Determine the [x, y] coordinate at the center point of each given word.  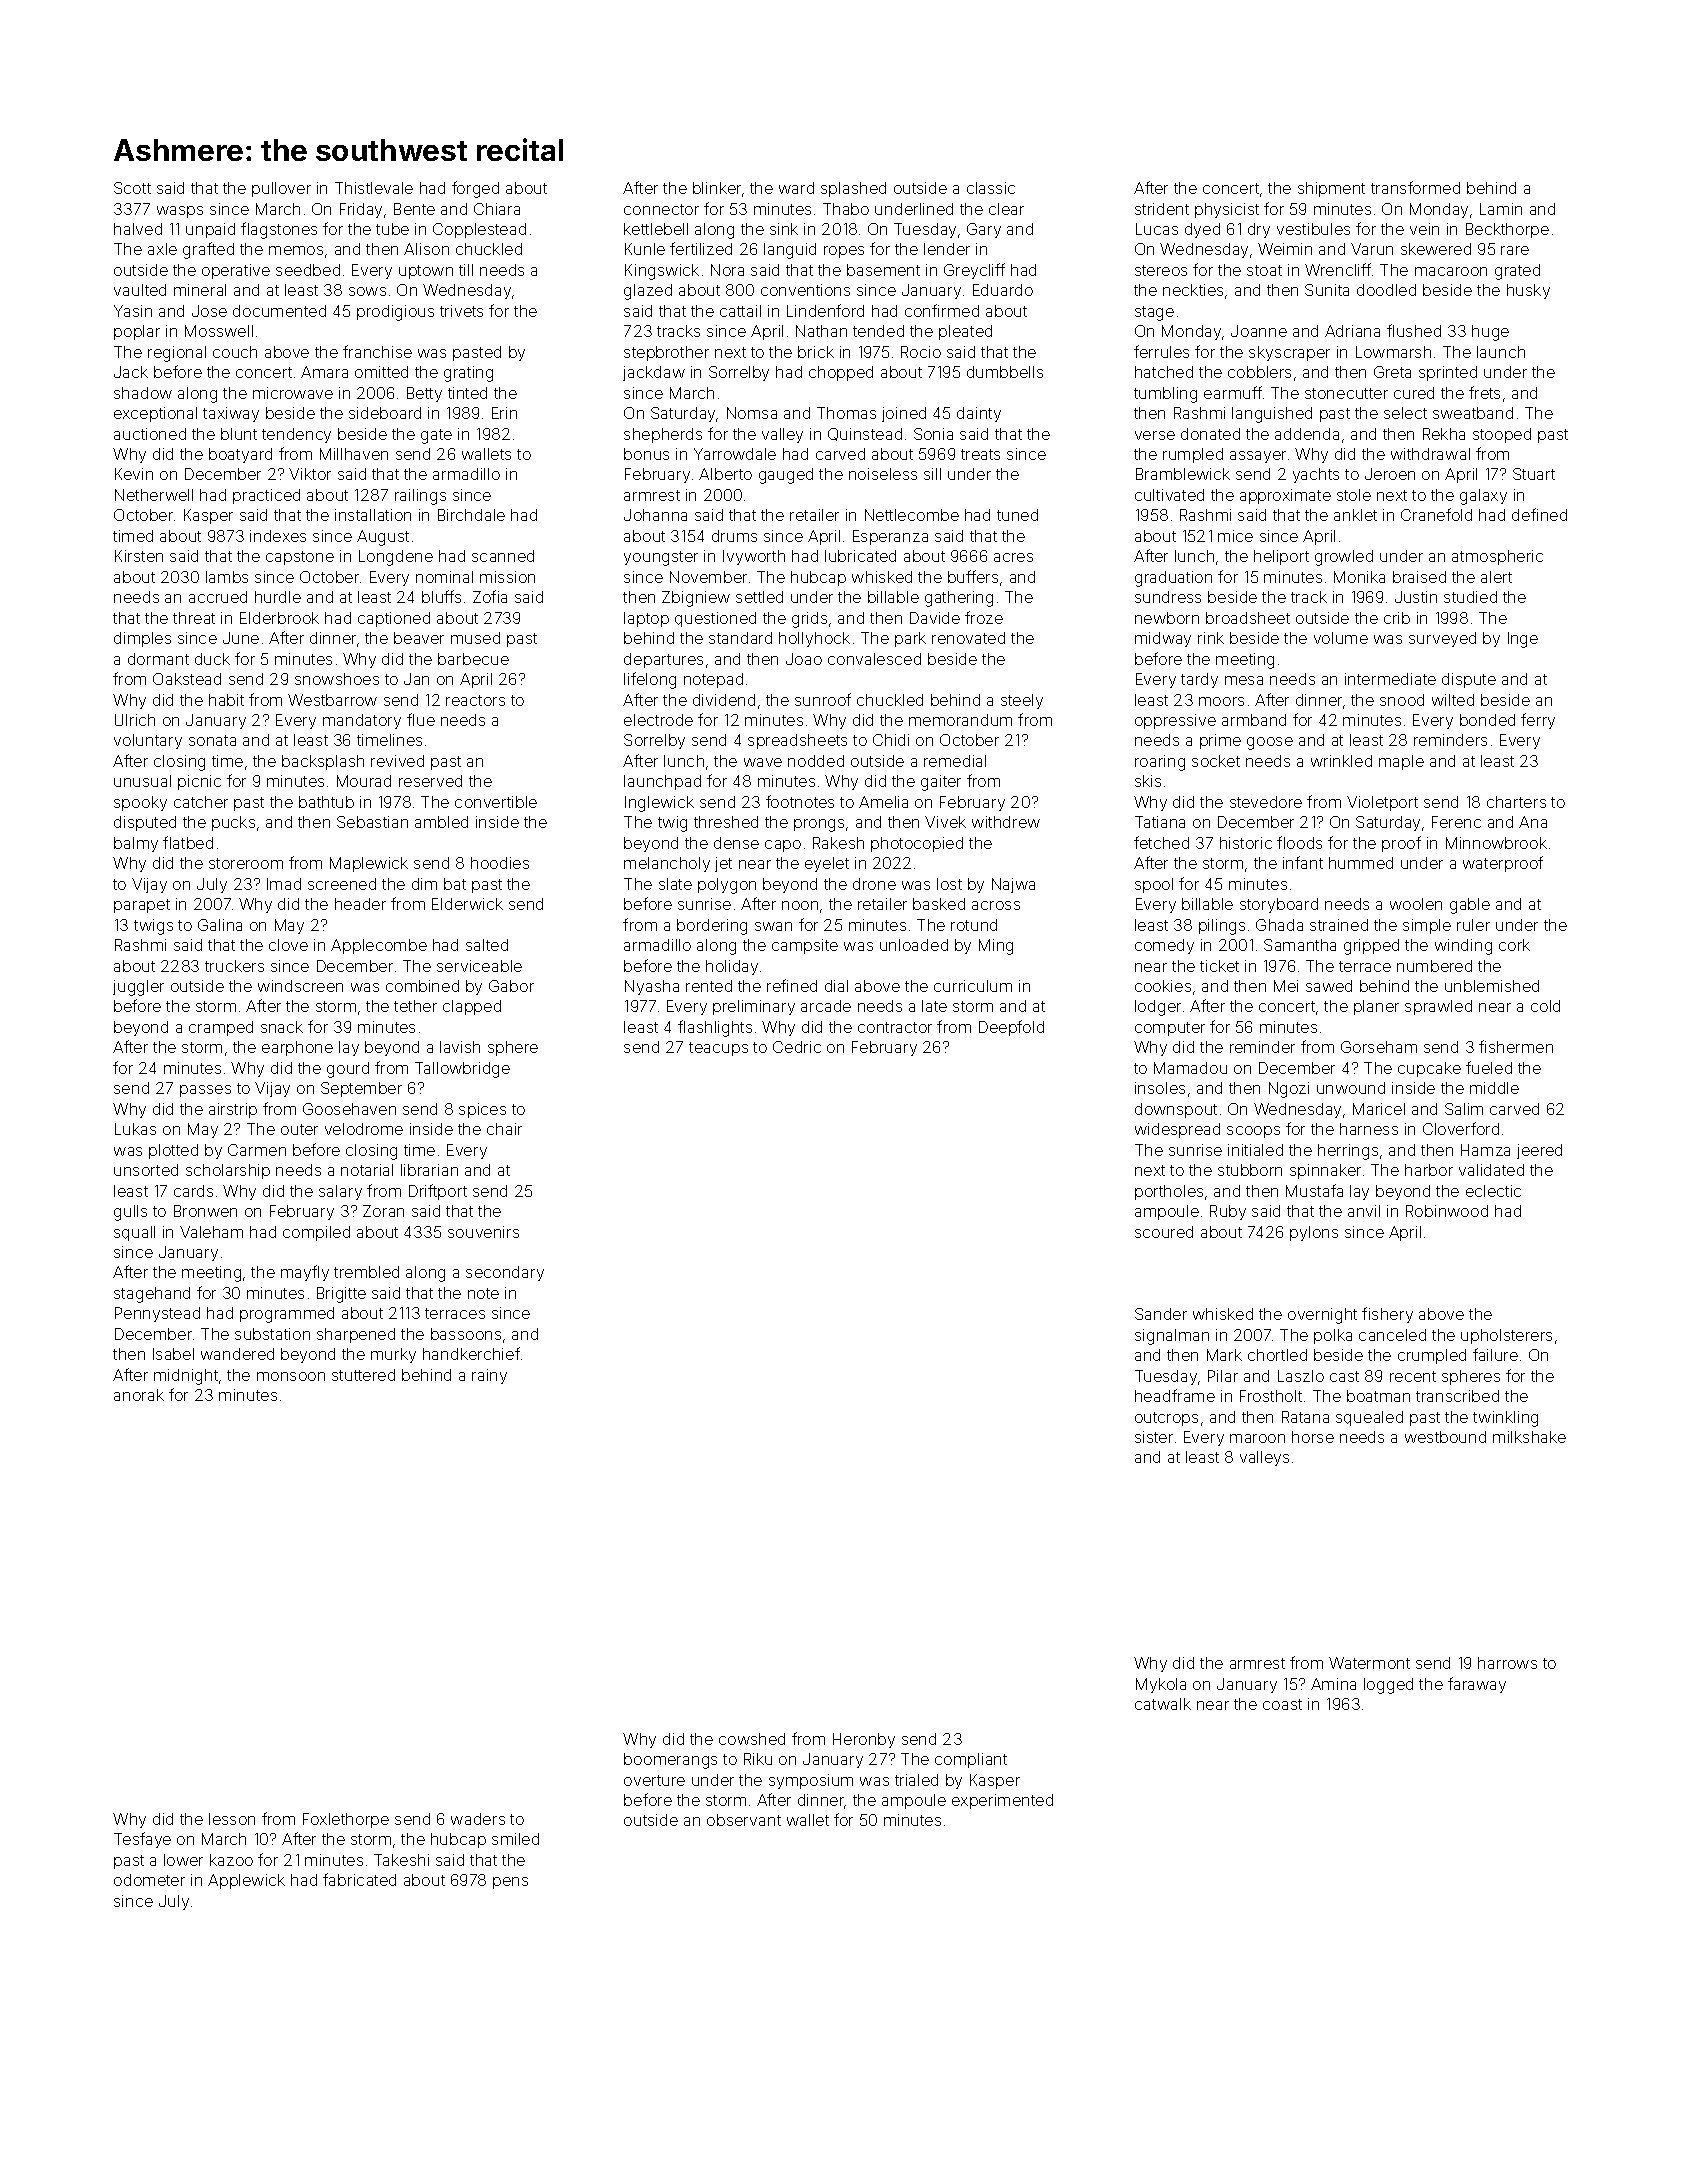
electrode [658, 720]
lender [947, 249]
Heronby [864, 1740]
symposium [811, 1781]
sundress [1168, 597]
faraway [1477, 1685]
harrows [1507, 1663]
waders [478, 1819]
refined [792, 985]
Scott [132, 188]
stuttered [363, 1375]
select [1405, 413]
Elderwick [467, 904]
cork [1514, 945]
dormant [158, 659]
